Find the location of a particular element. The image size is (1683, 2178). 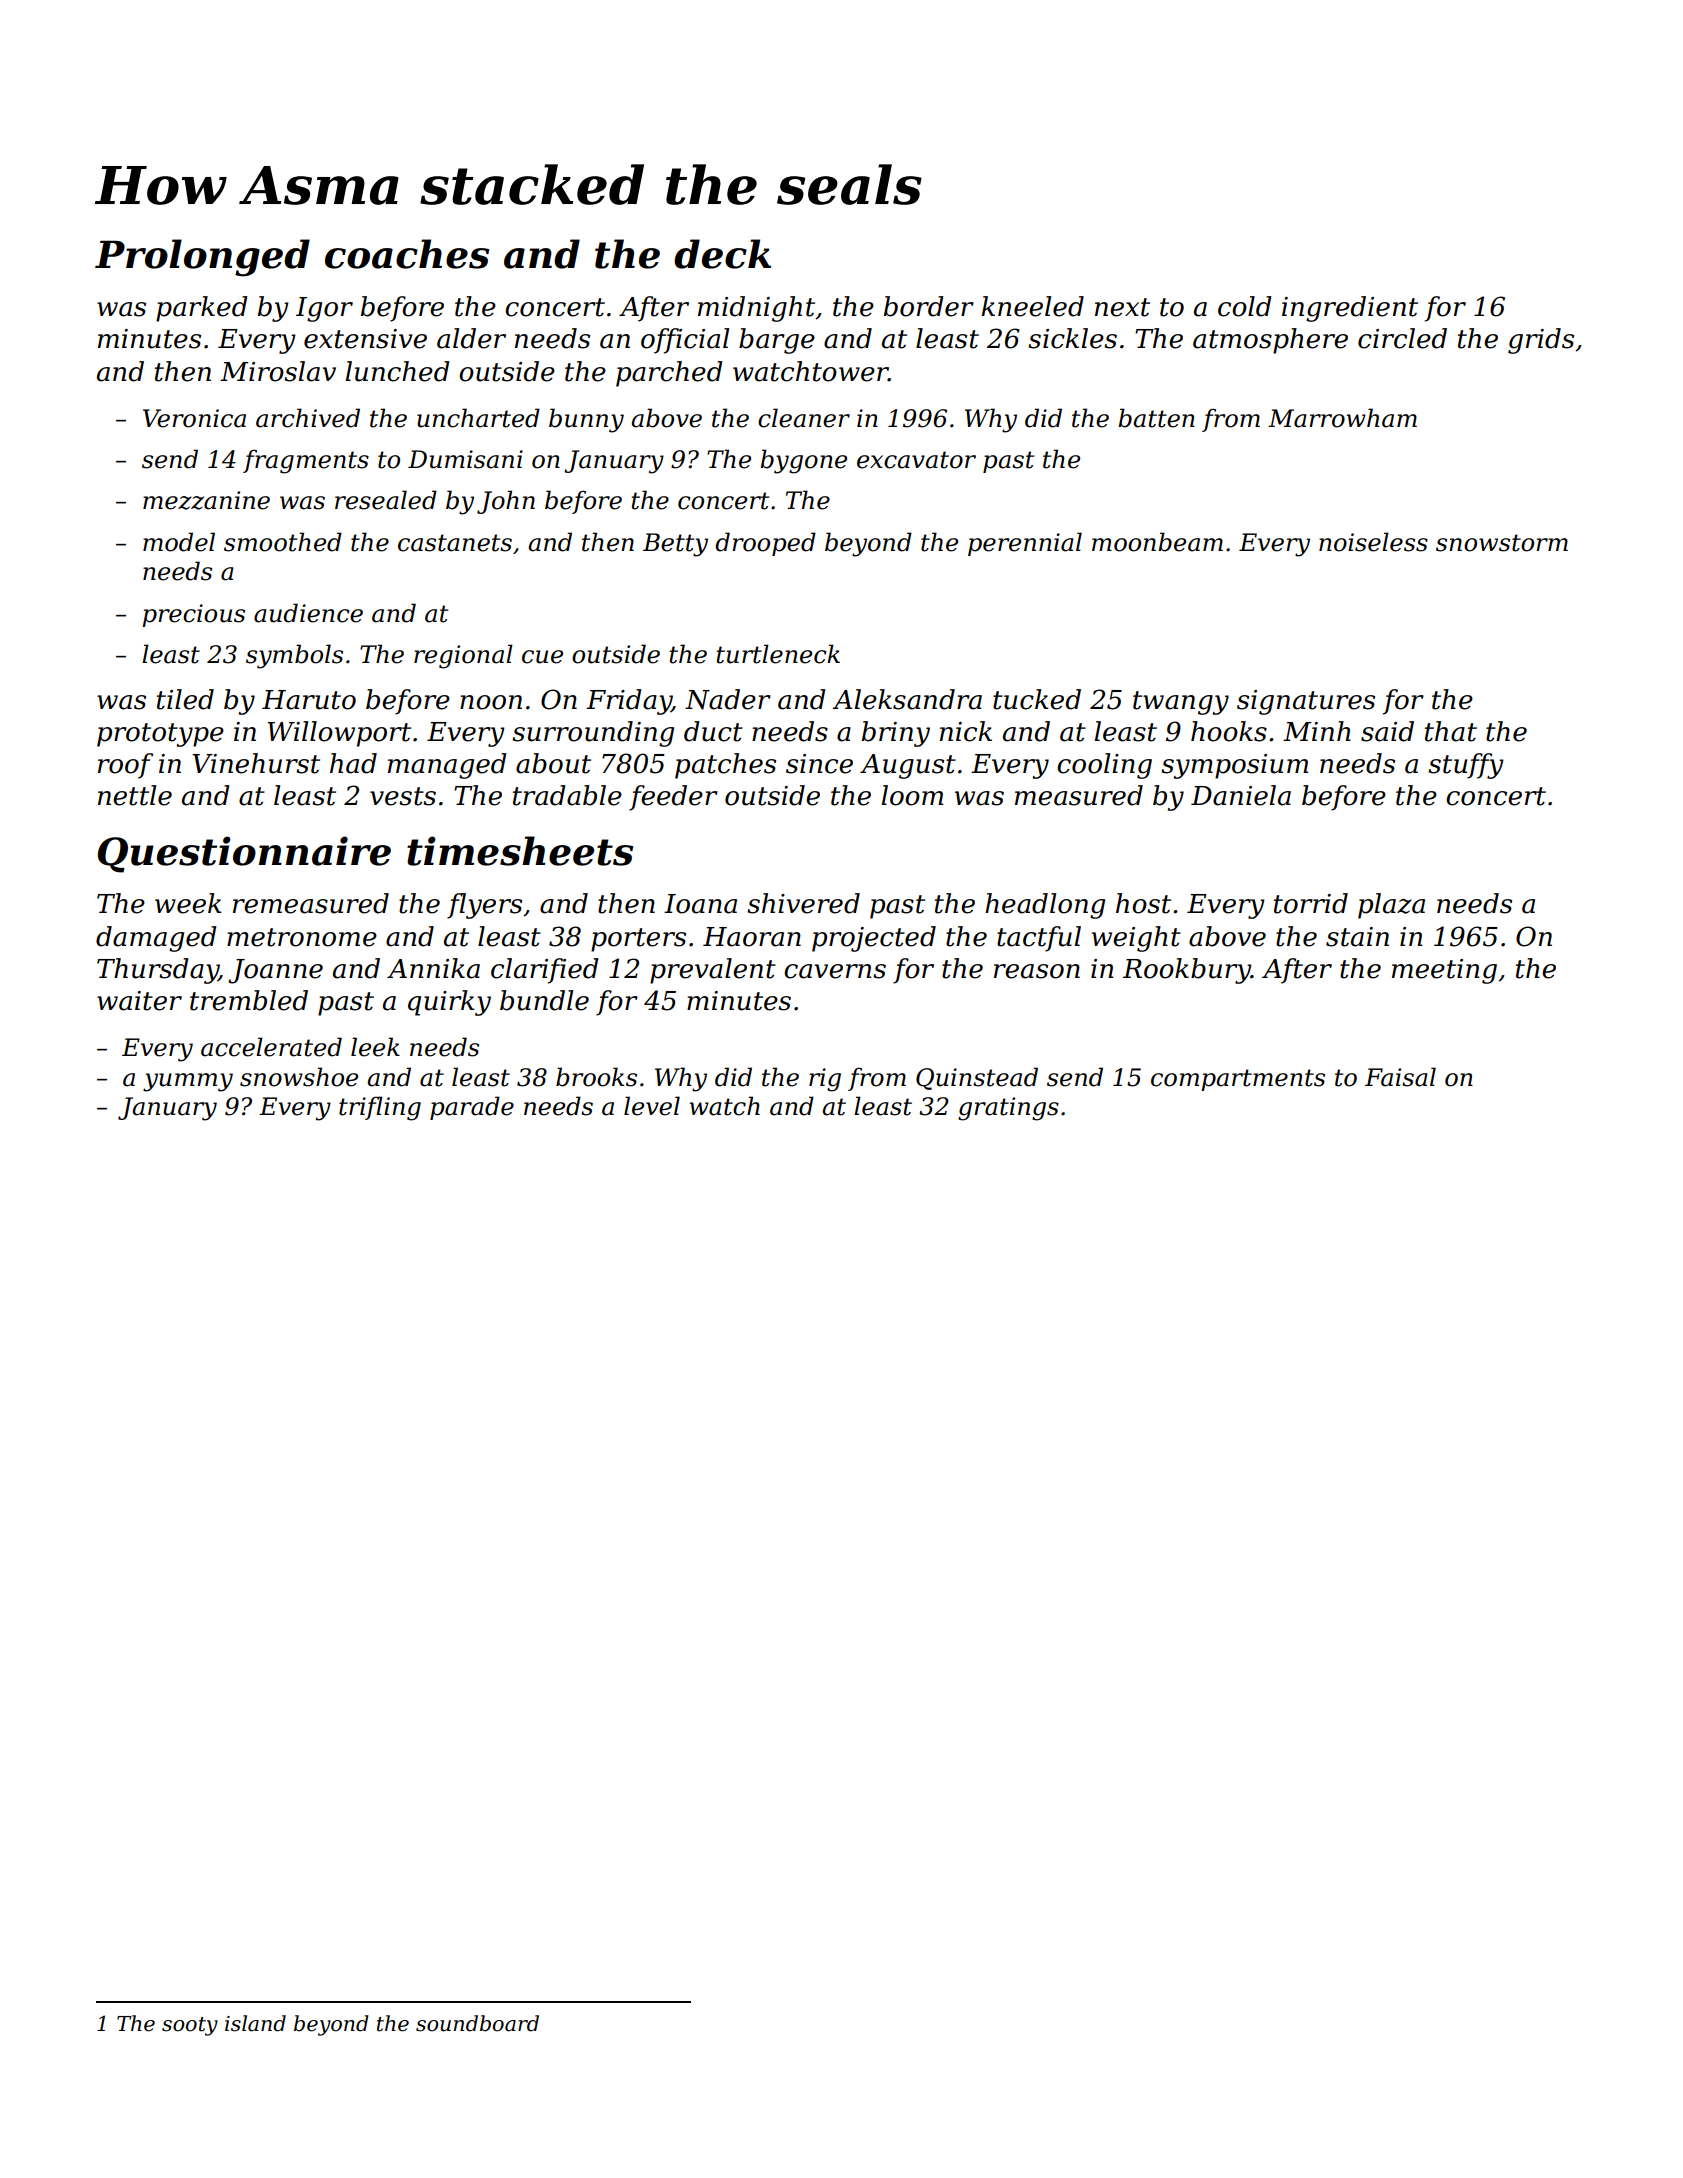

castanets is located at coordinates (455, 543).
